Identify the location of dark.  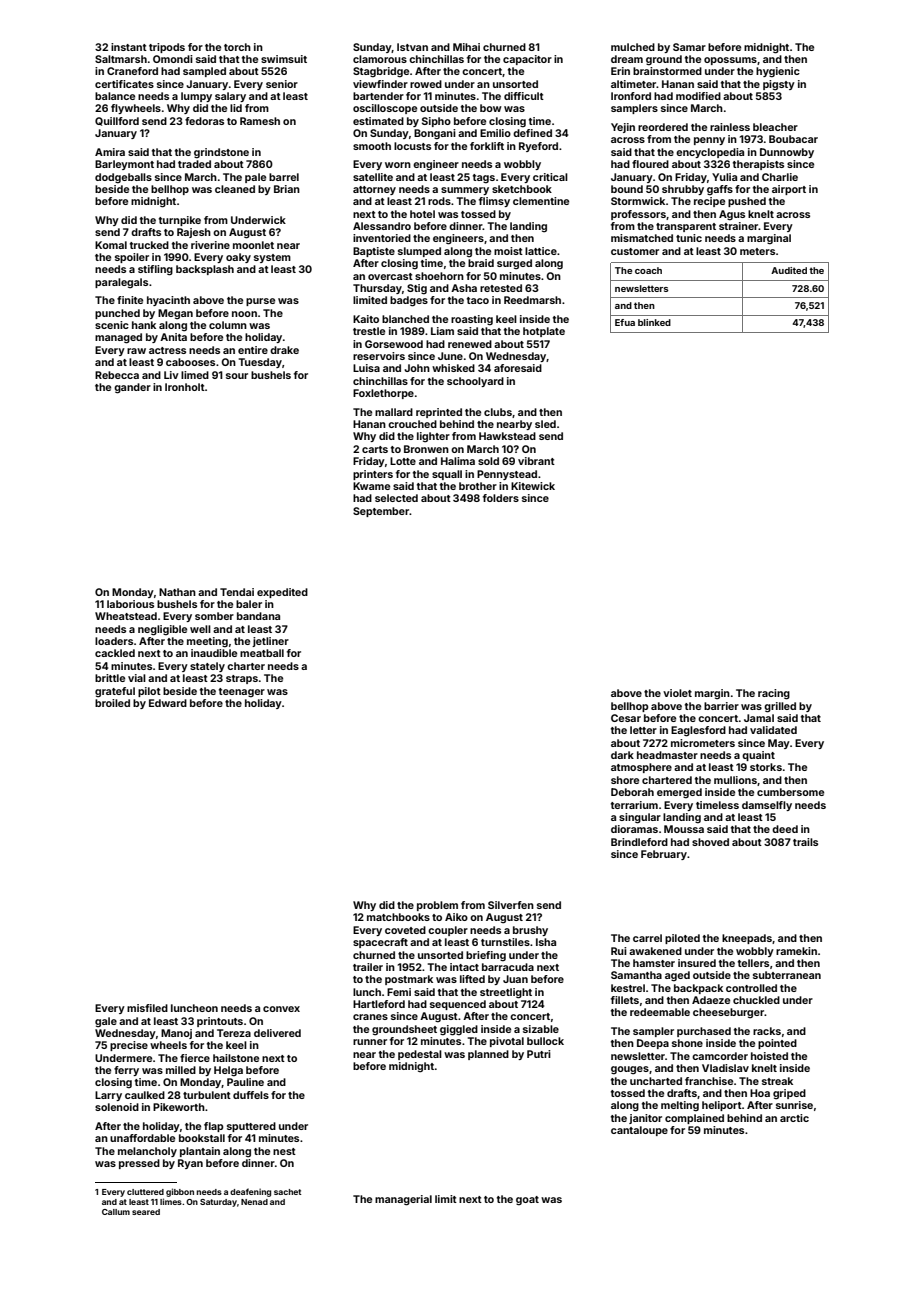
(622, 755).
